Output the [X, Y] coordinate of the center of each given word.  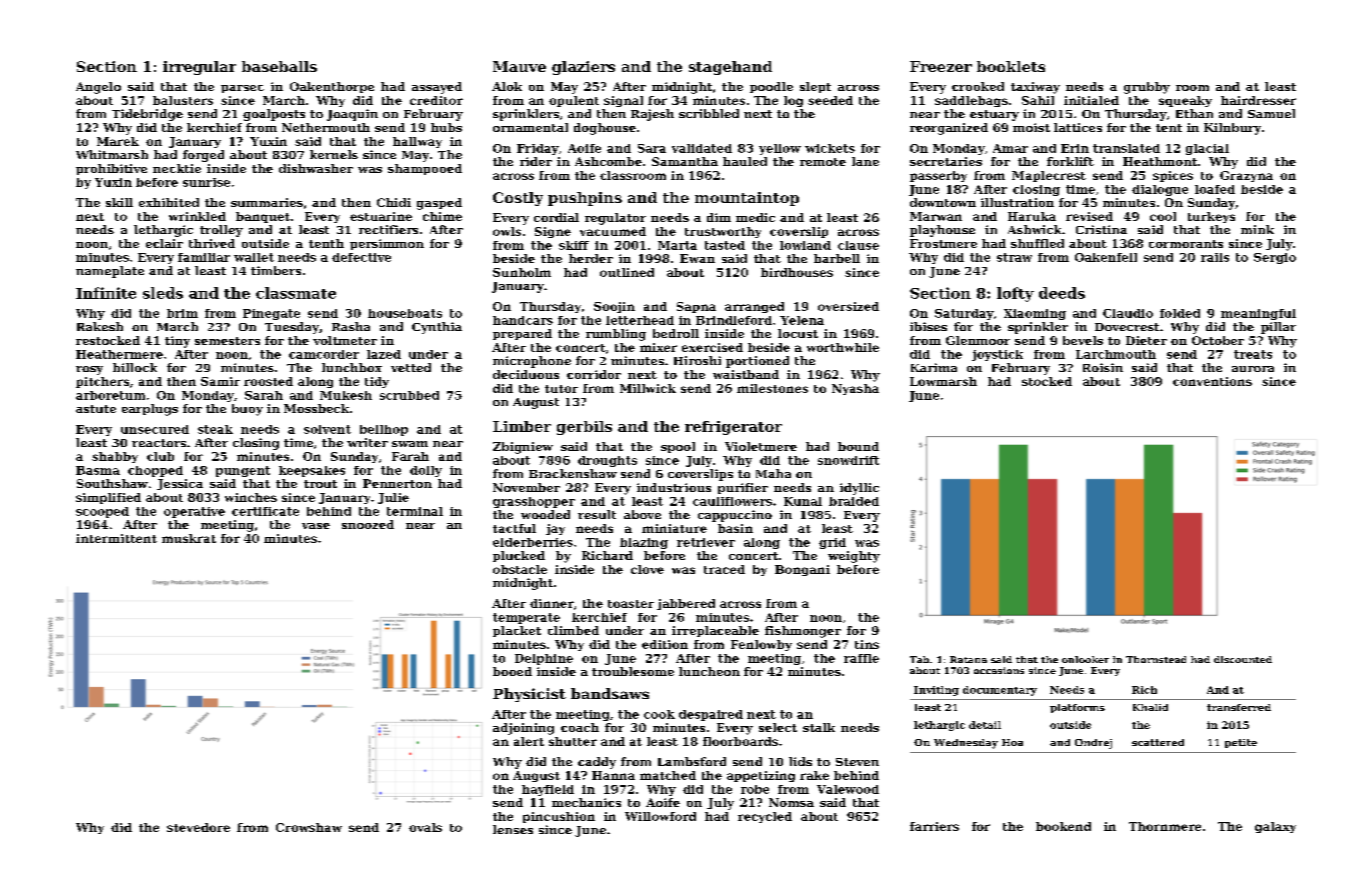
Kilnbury [1232, 129]
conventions [1212, 381]
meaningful [1258, 314]
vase [316, 526]
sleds [163, 293]
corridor [594, 374]
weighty [854, 557]
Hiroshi [697, 360]
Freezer [941, 66]
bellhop [384, 430]
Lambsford [692, 761]
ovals [425, 827]
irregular [199, 68]
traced [724, 569]
